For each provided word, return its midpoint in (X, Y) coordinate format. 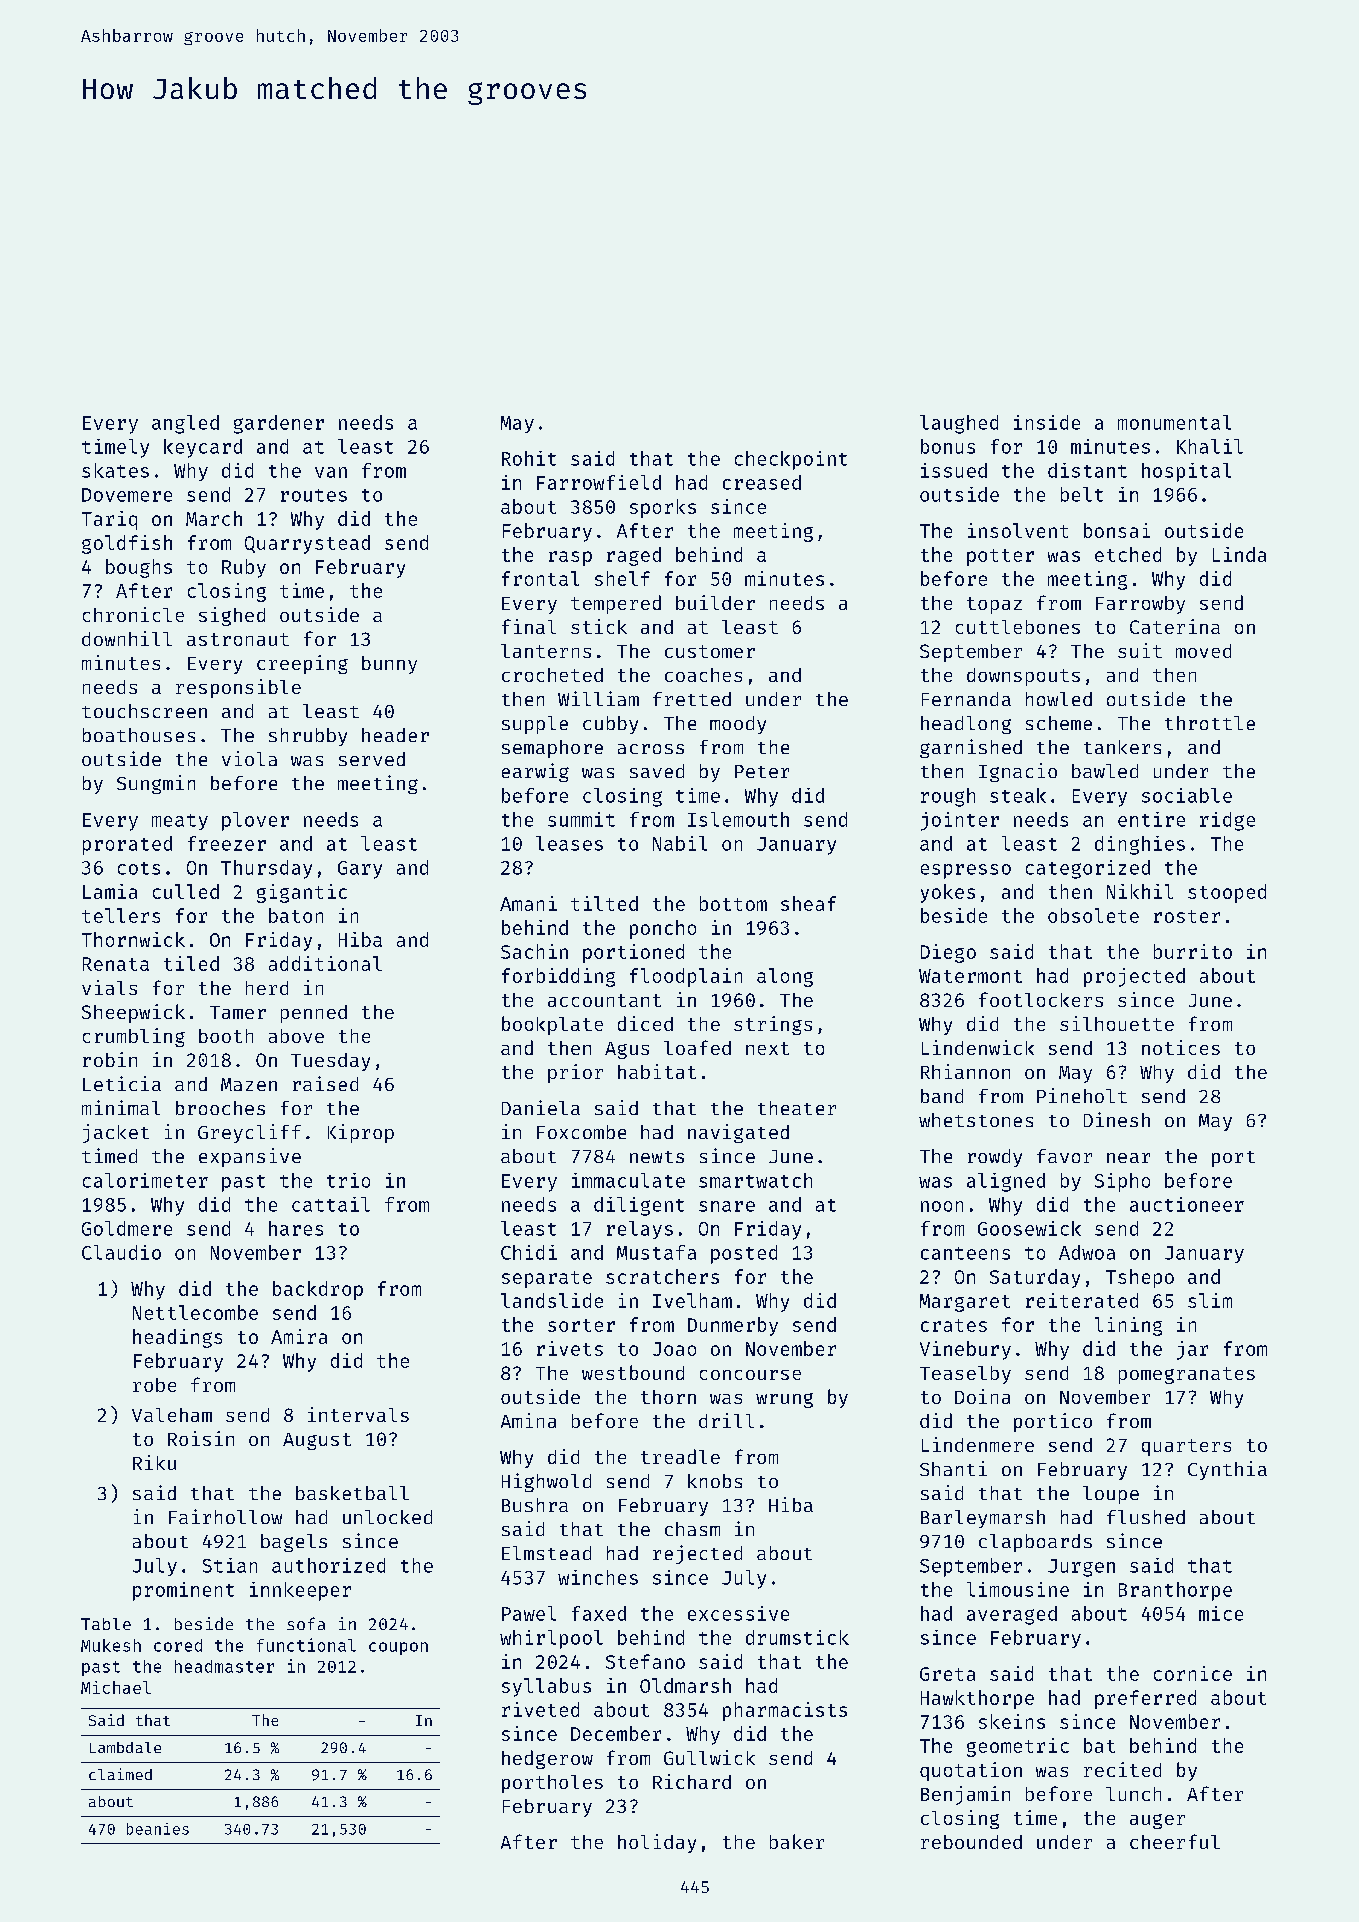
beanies (158, 1829)
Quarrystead (307, 544)
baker (797, 1841)
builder (715, 602)
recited (1122, 1769)
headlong (966, 725)
